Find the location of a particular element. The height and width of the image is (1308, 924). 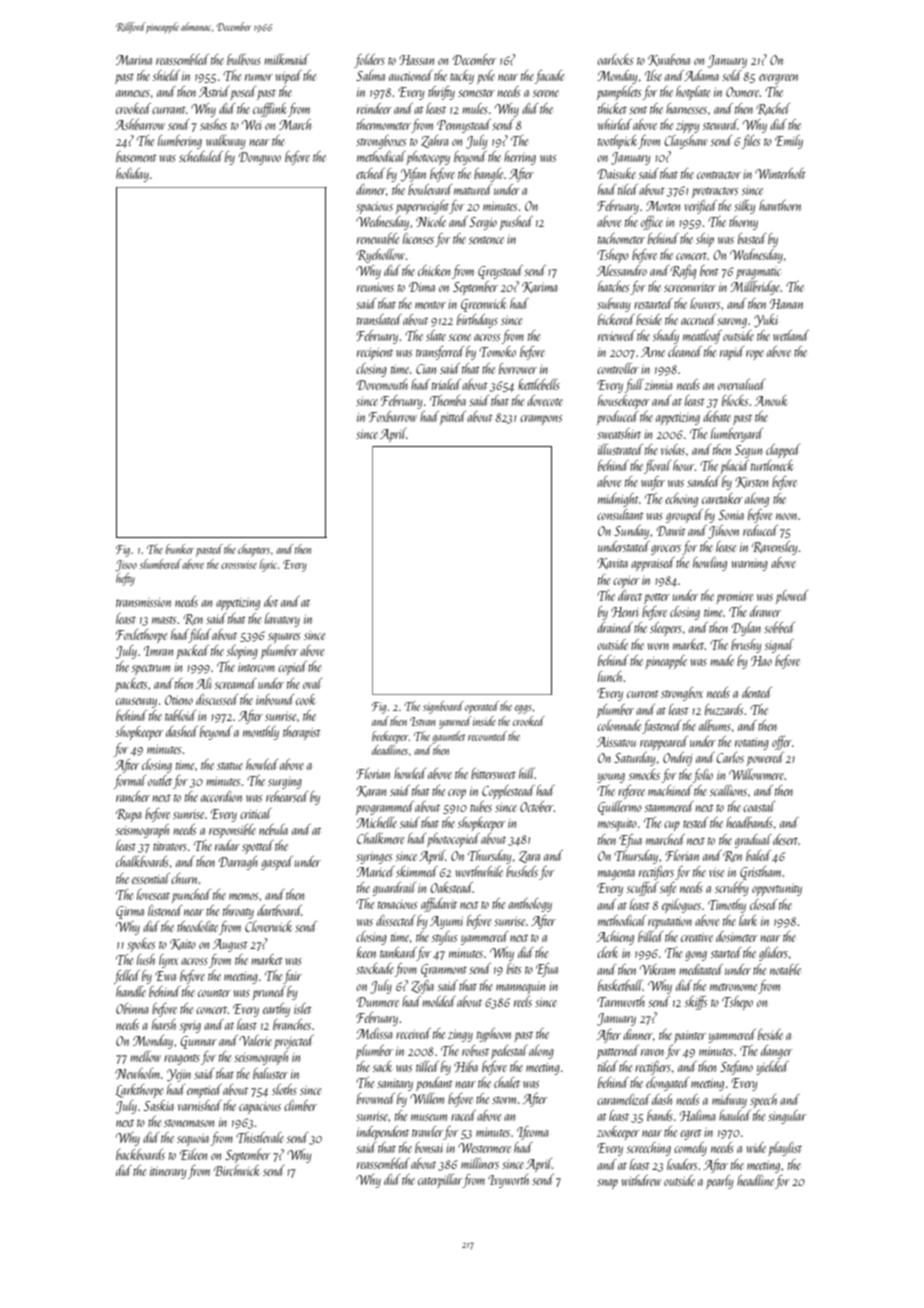

chalet is located at coordinates (507, 1082).
